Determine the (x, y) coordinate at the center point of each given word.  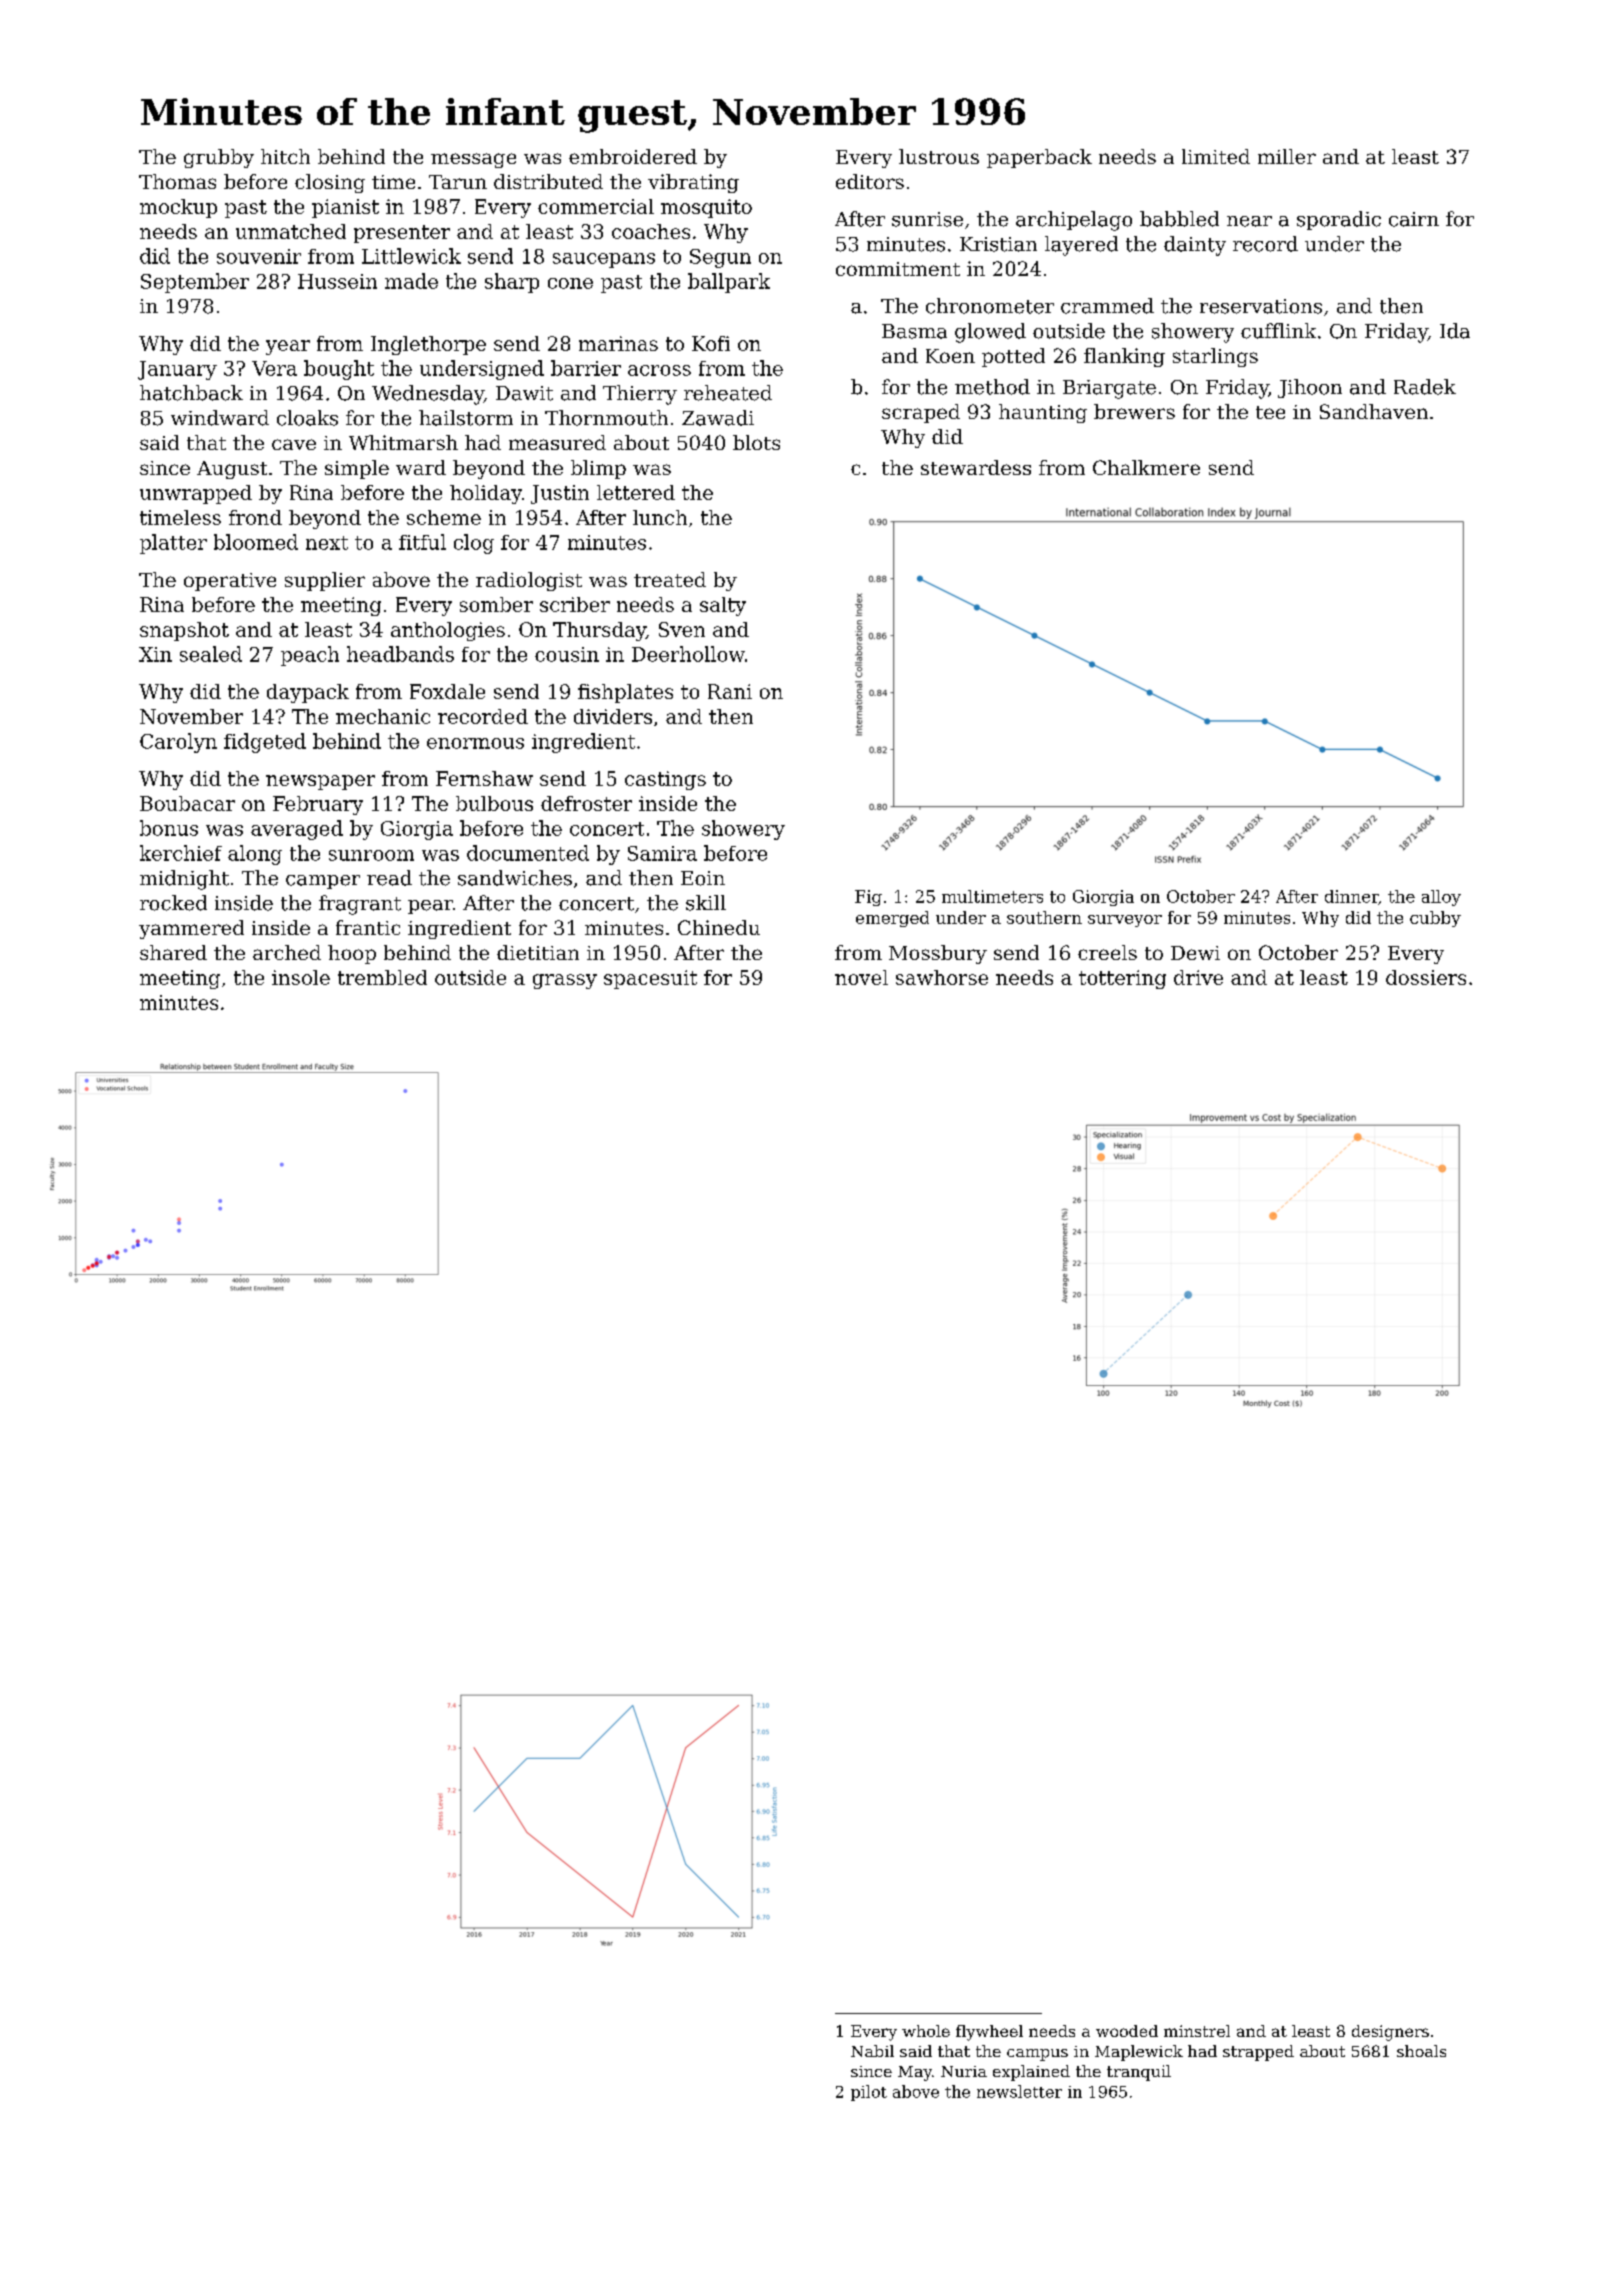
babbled (1179, 219)
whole (926, 2031)
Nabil (872, 2051)
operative (230, 582)
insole (301, 977)
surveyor (1125, 921)
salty (723, 606)
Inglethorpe (428, 345)
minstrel (1197, 2031)
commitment (898, 269)
